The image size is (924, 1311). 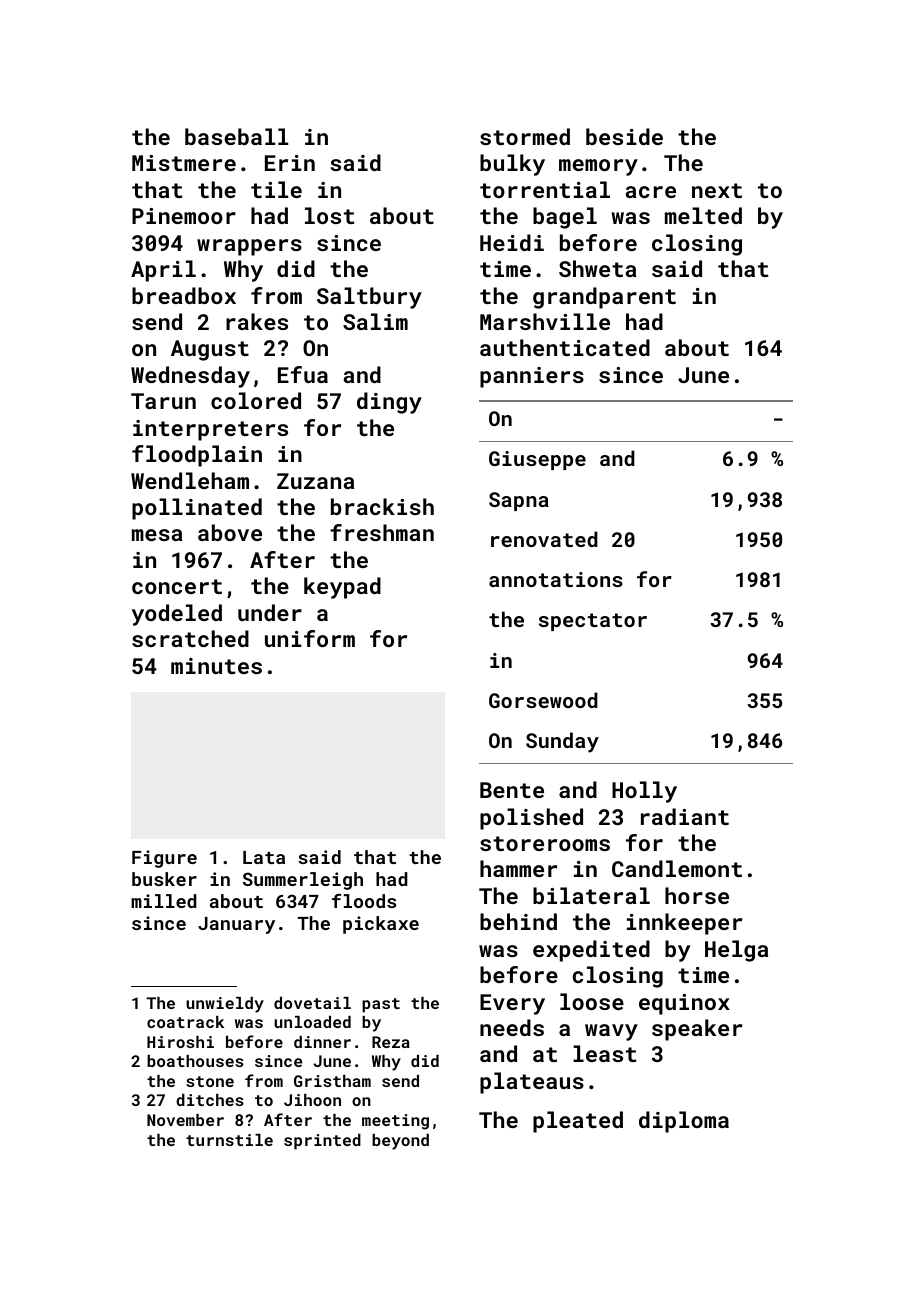 What do you see at coordinates (216, 666) in the screenshot?
I see `minutes` at bounding box center [216, 666].
